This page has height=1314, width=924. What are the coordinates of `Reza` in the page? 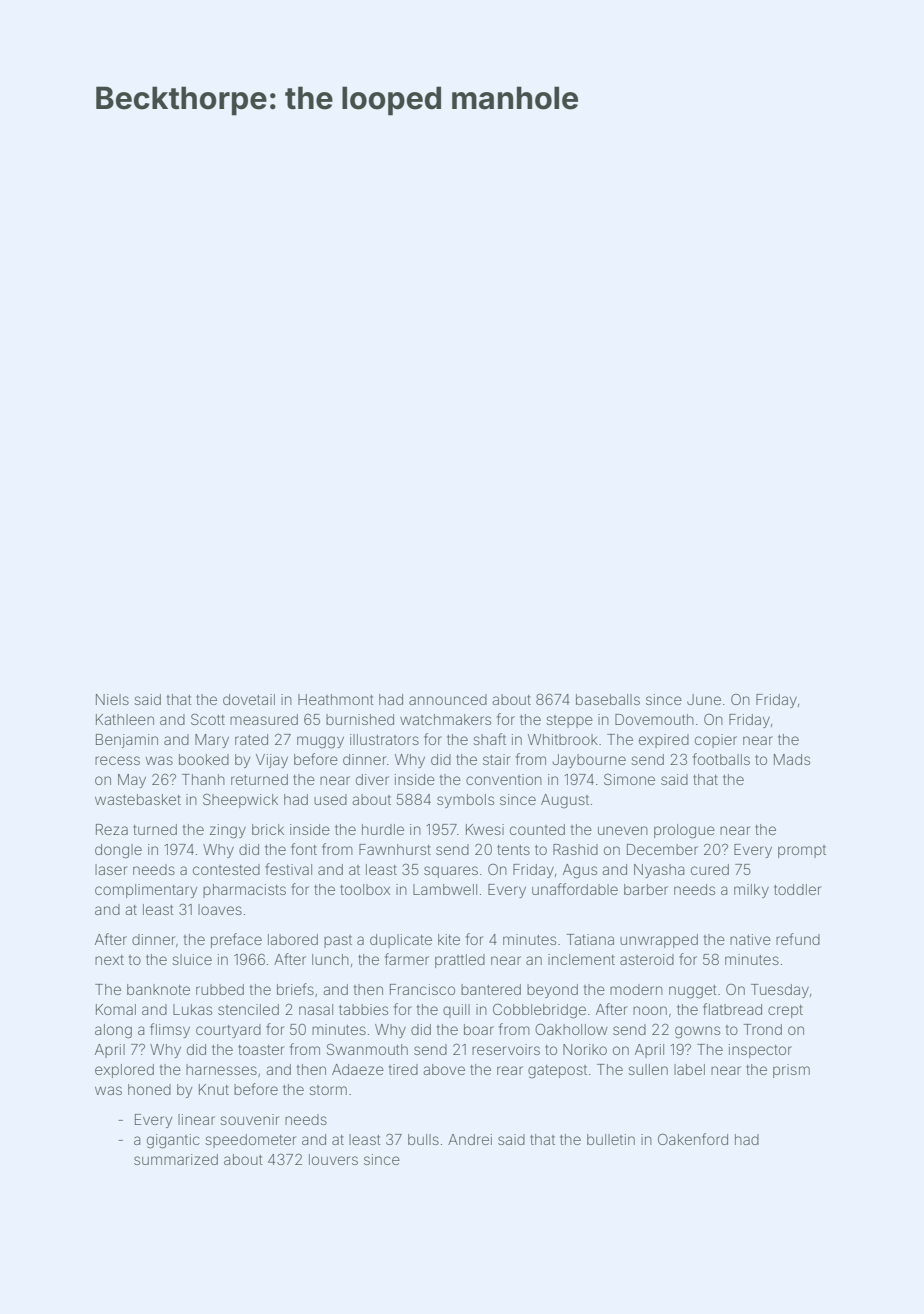 It's located at (112, 829).
